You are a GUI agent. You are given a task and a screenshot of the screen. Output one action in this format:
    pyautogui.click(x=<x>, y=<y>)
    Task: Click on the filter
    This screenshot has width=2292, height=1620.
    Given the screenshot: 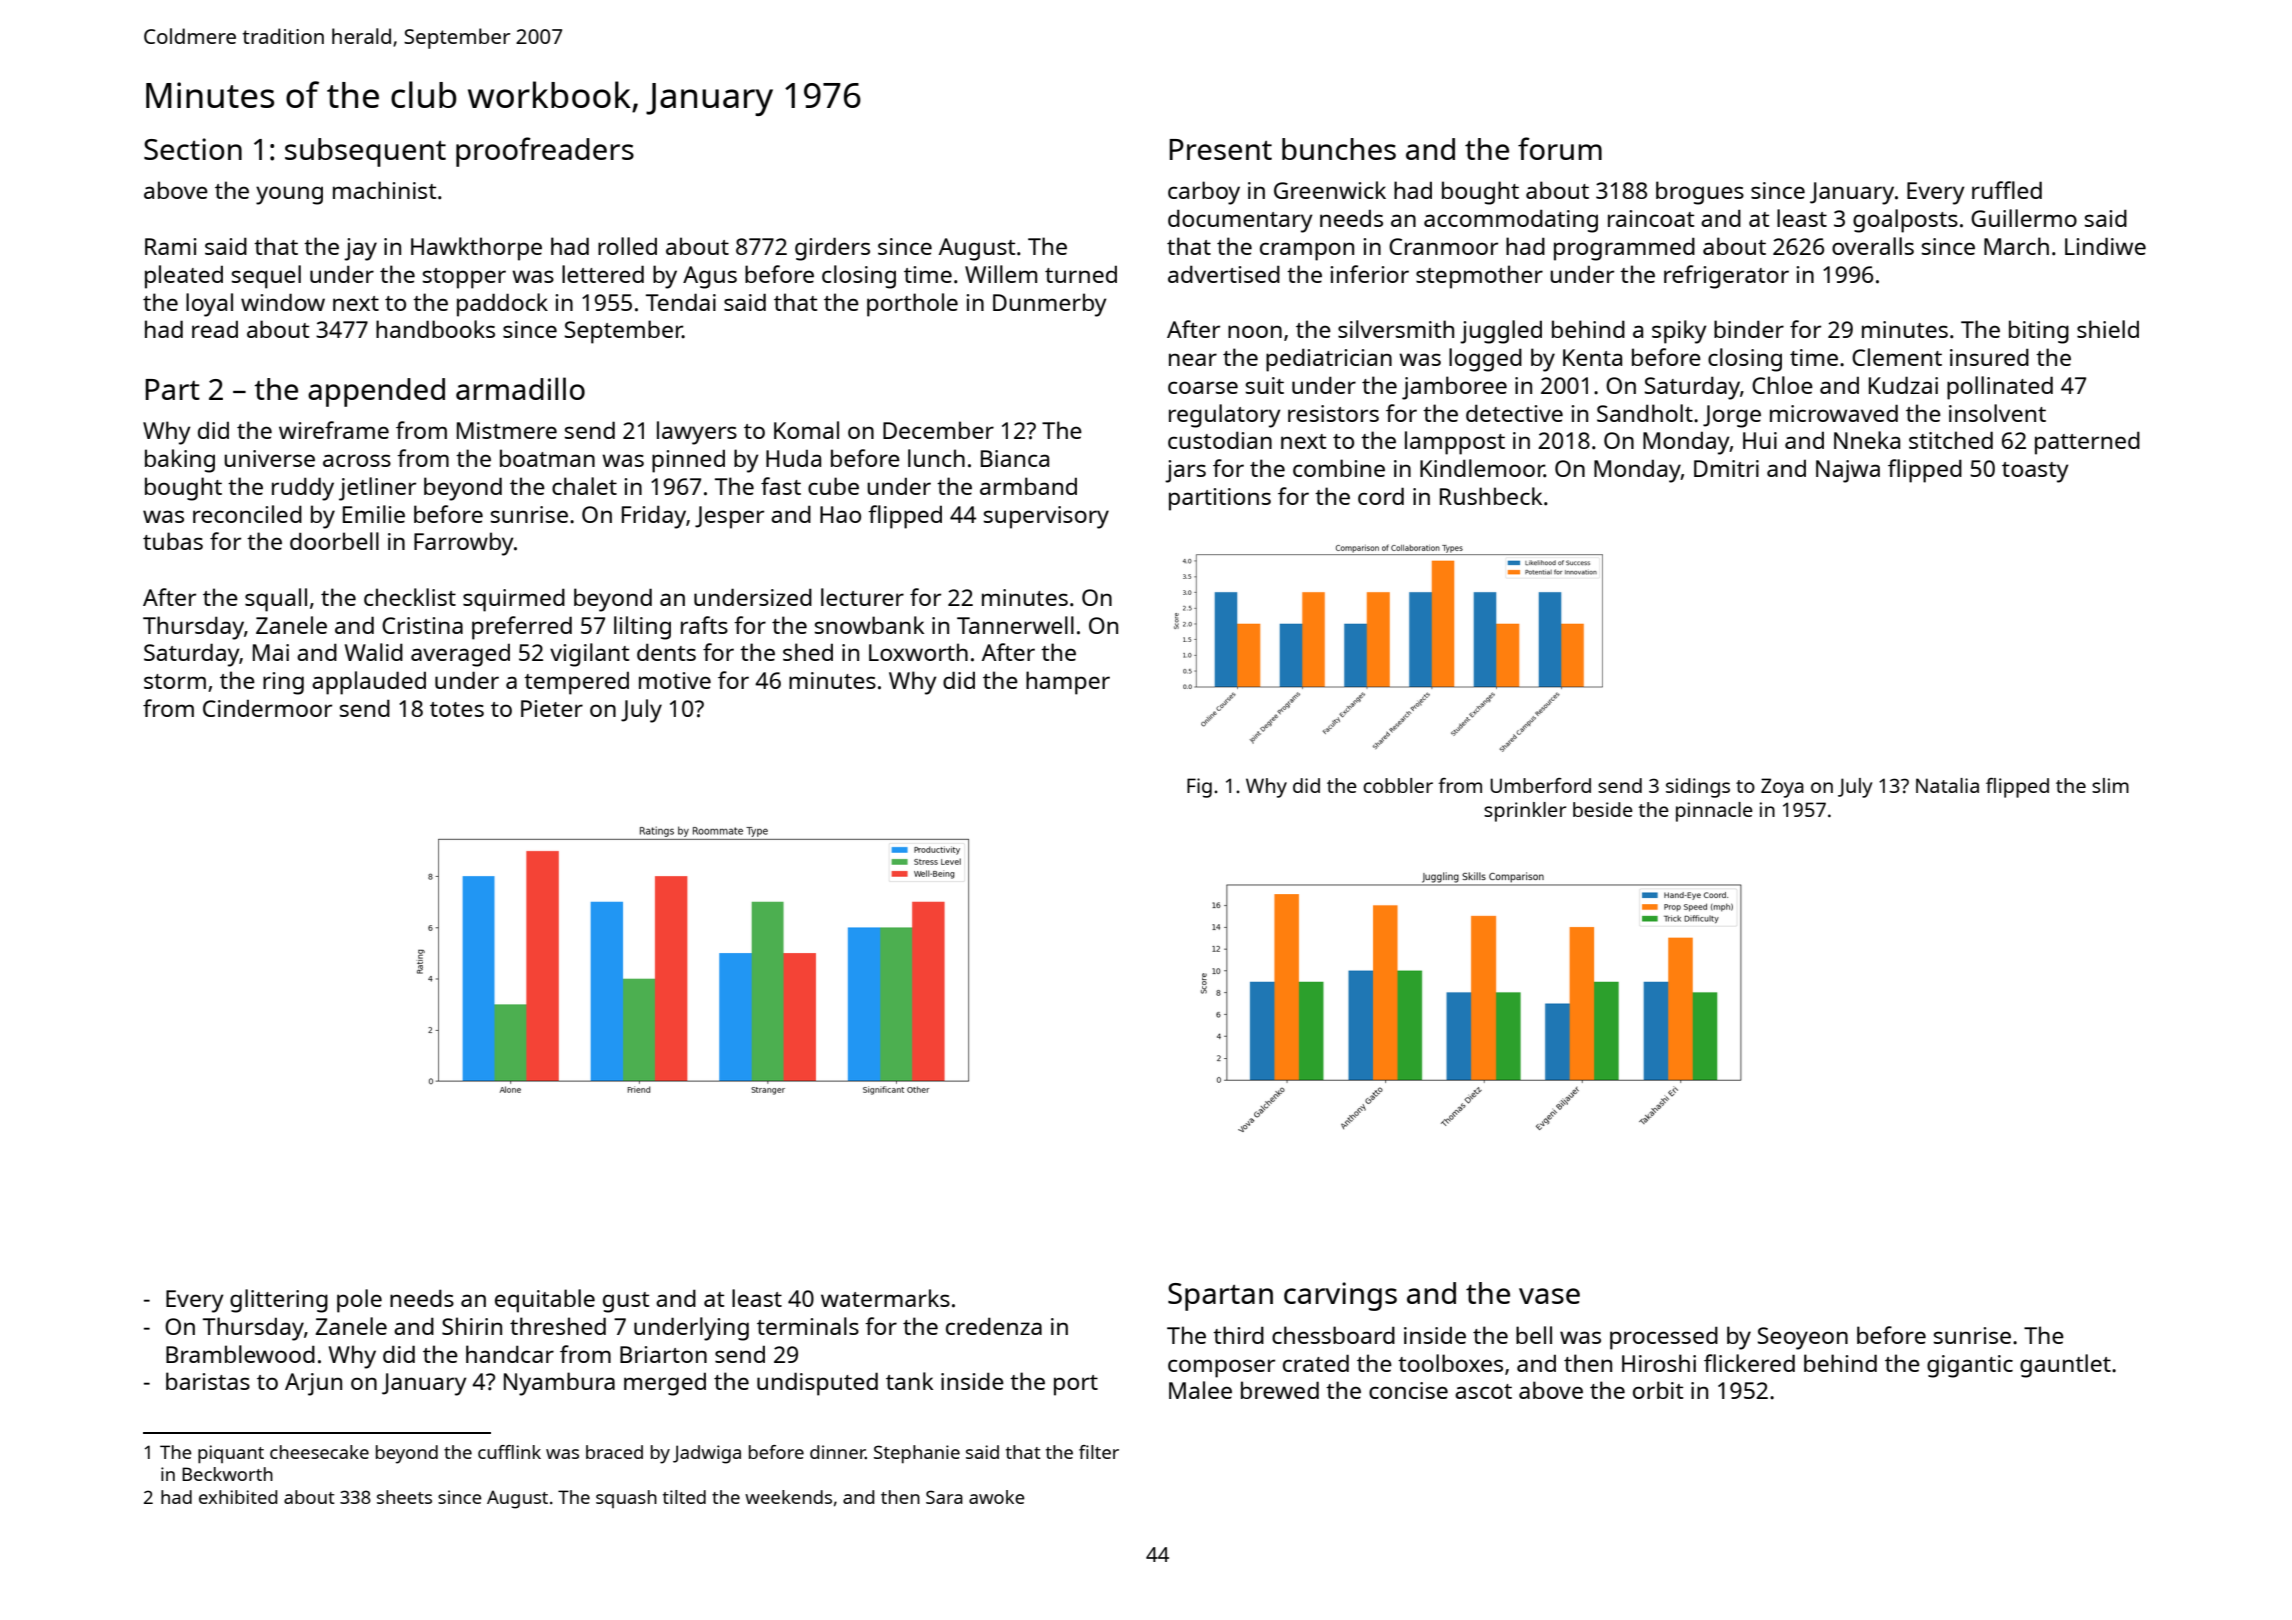 What is the action you would take?
    pyautogui.click(x=1099, y=1452)
